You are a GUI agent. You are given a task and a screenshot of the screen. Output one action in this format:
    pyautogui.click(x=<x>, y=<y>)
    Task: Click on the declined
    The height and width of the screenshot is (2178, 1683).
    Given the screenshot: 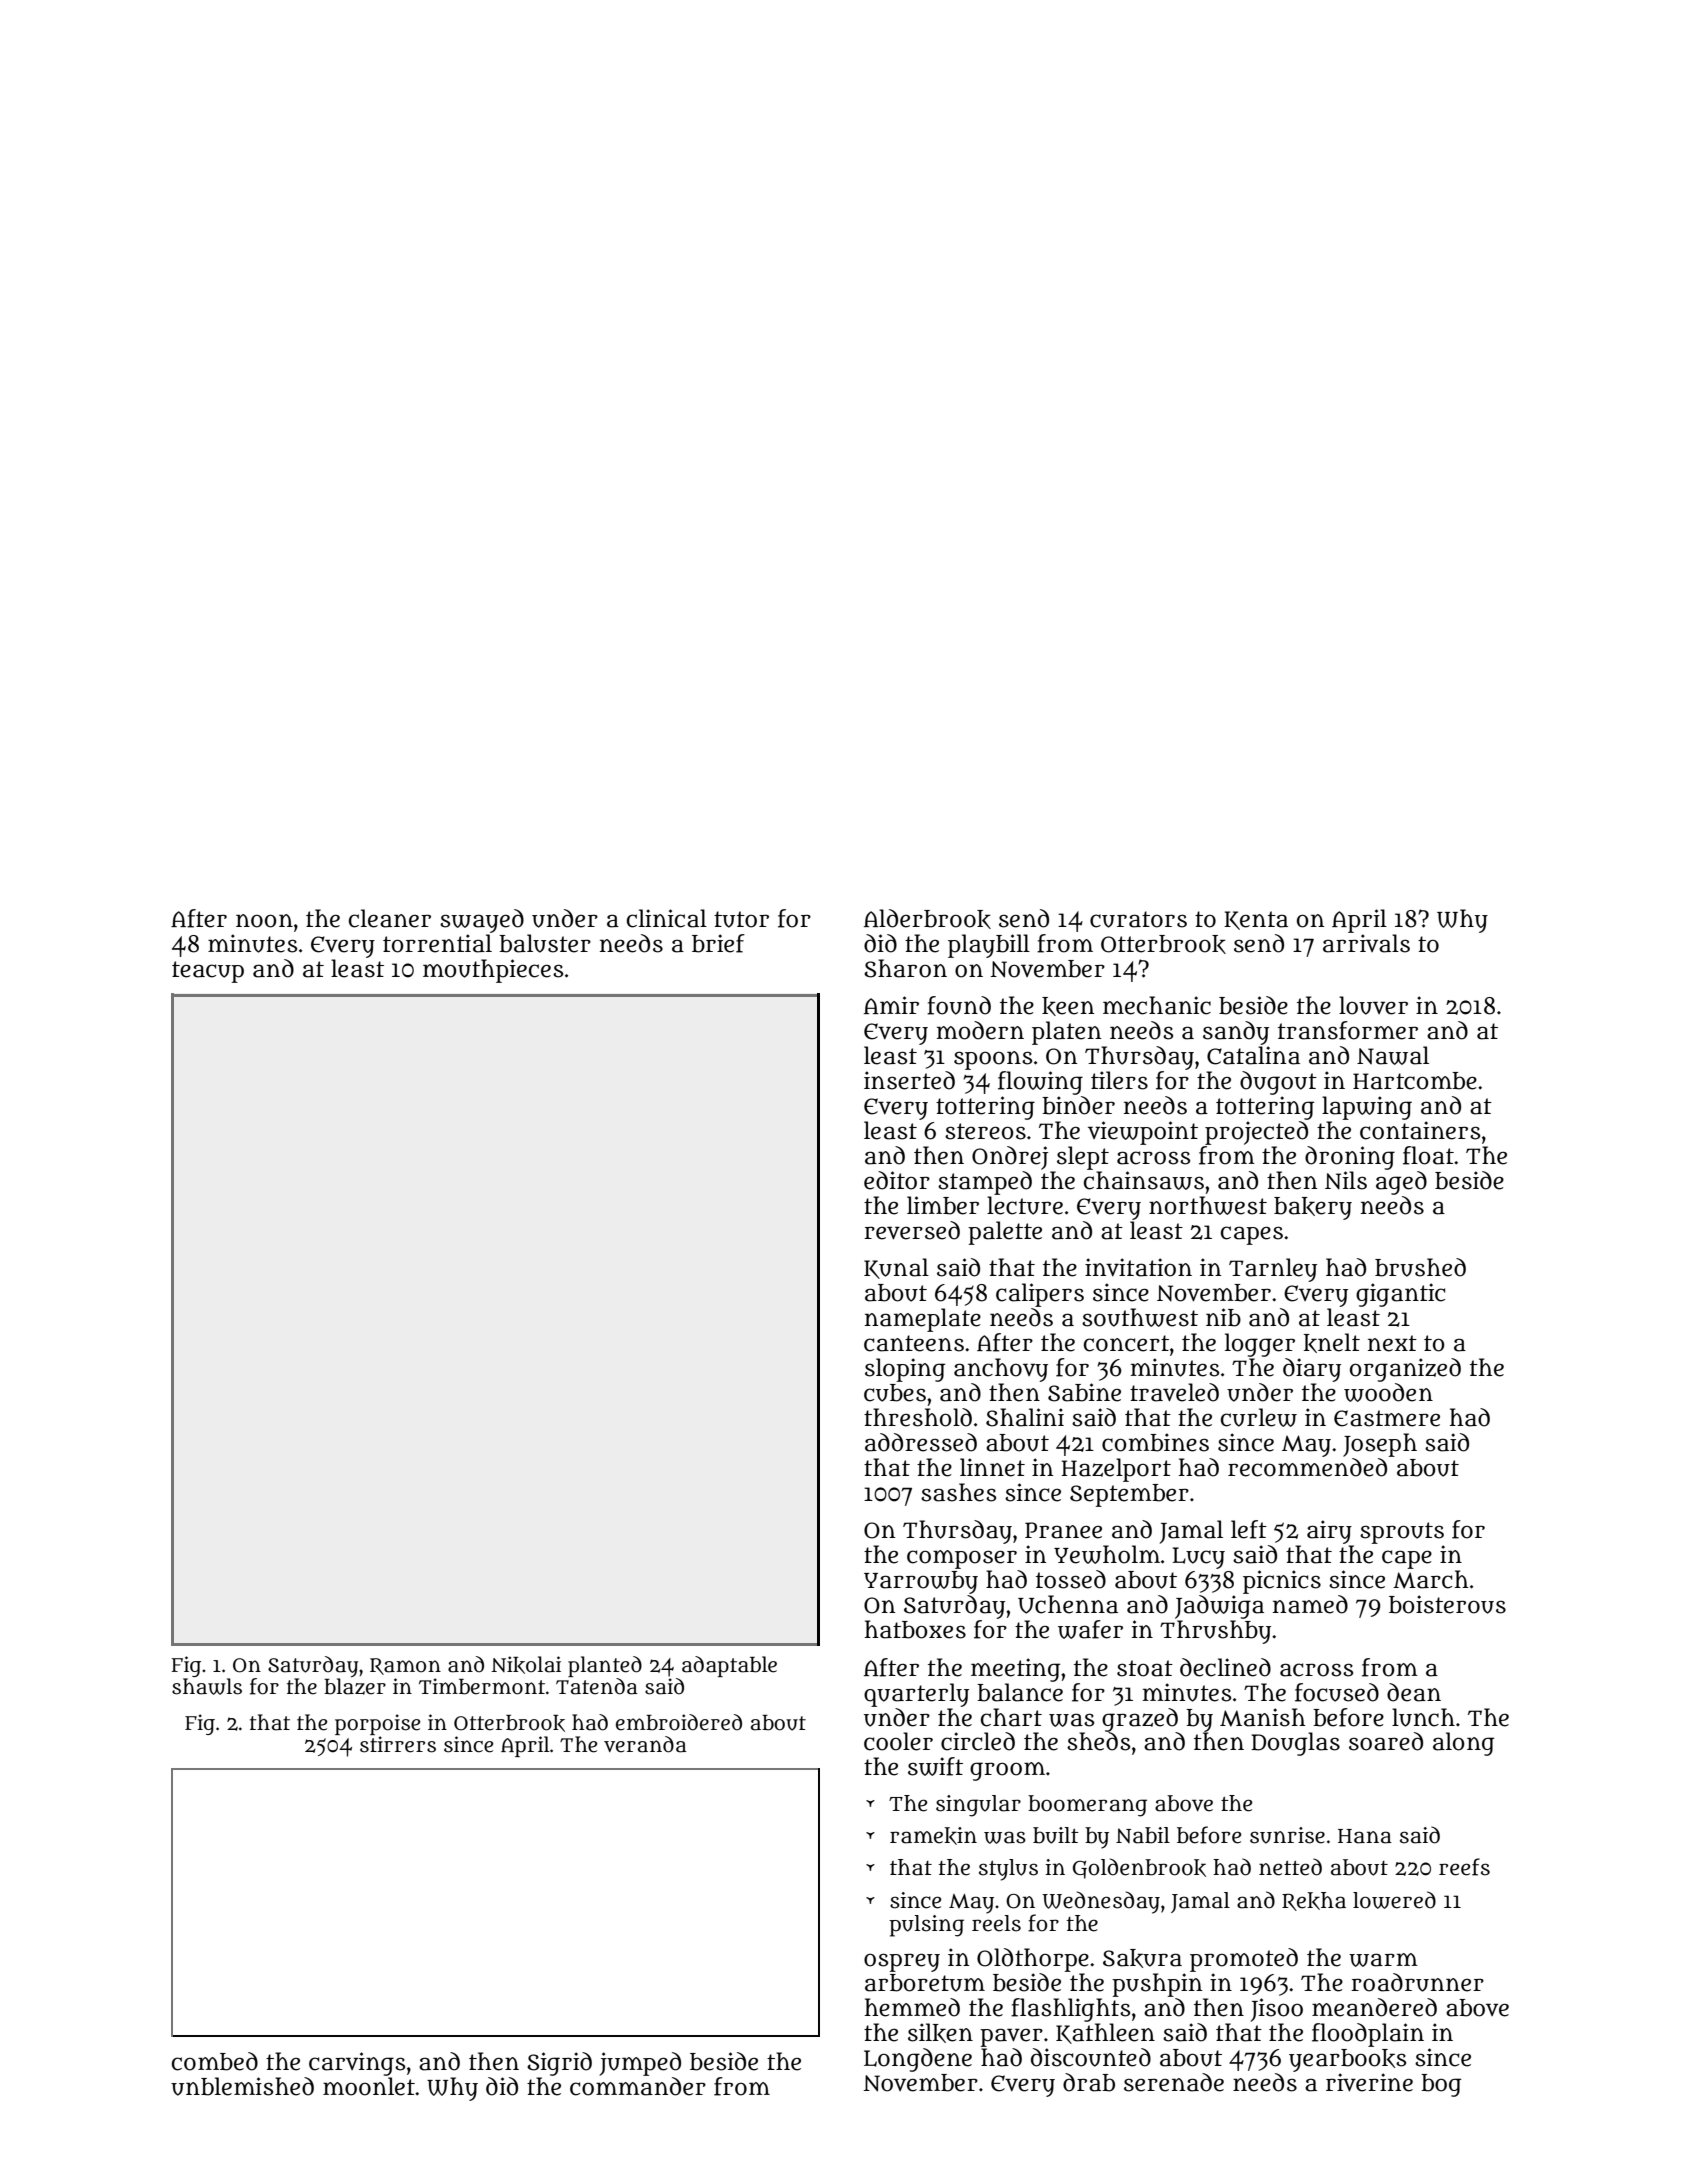 What is the action you would take?
    pyautogui.click(x=1225, y=1667)
